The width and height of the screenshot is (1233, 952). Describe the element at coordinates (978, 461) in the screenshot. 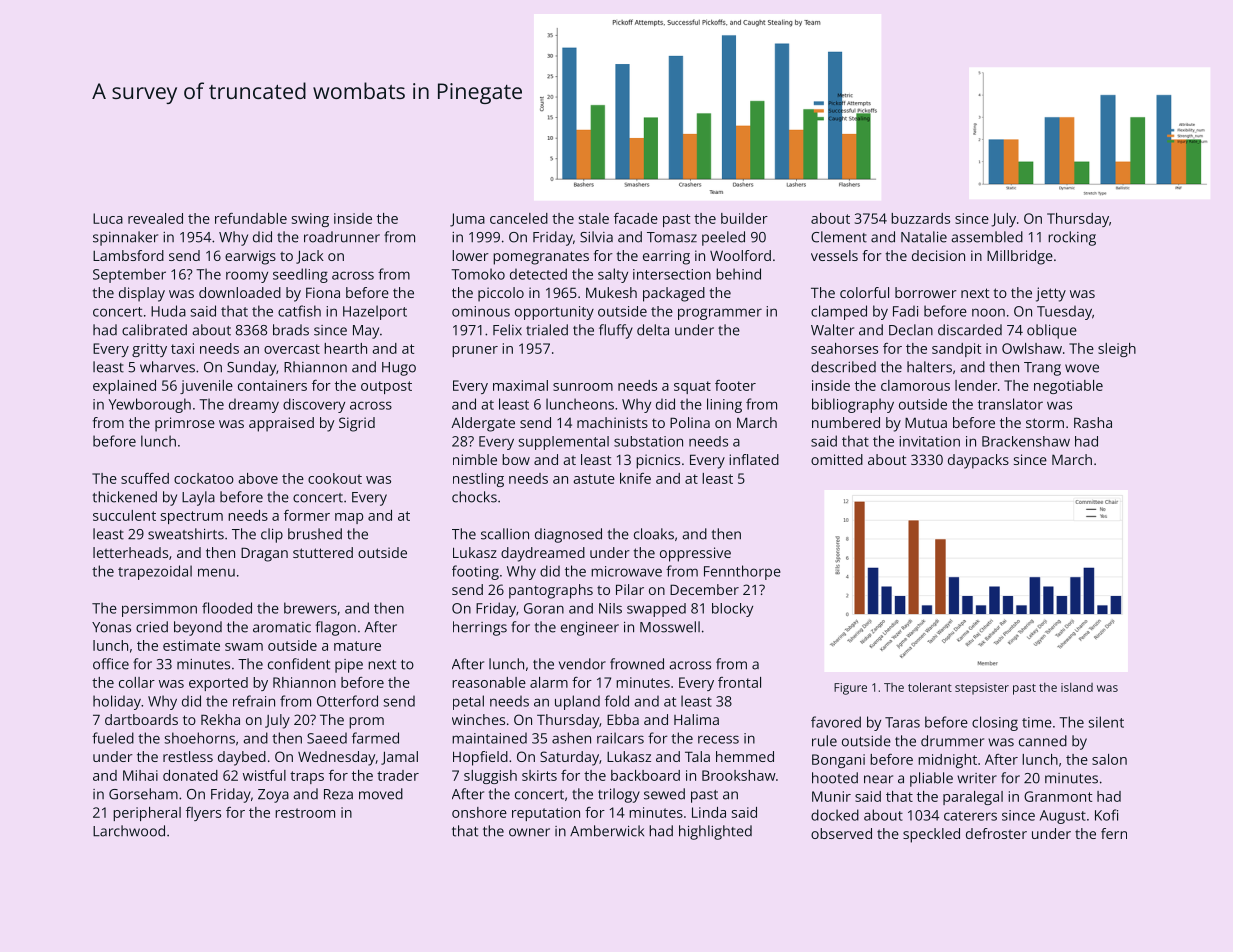

I see `daypacks` at that location.
